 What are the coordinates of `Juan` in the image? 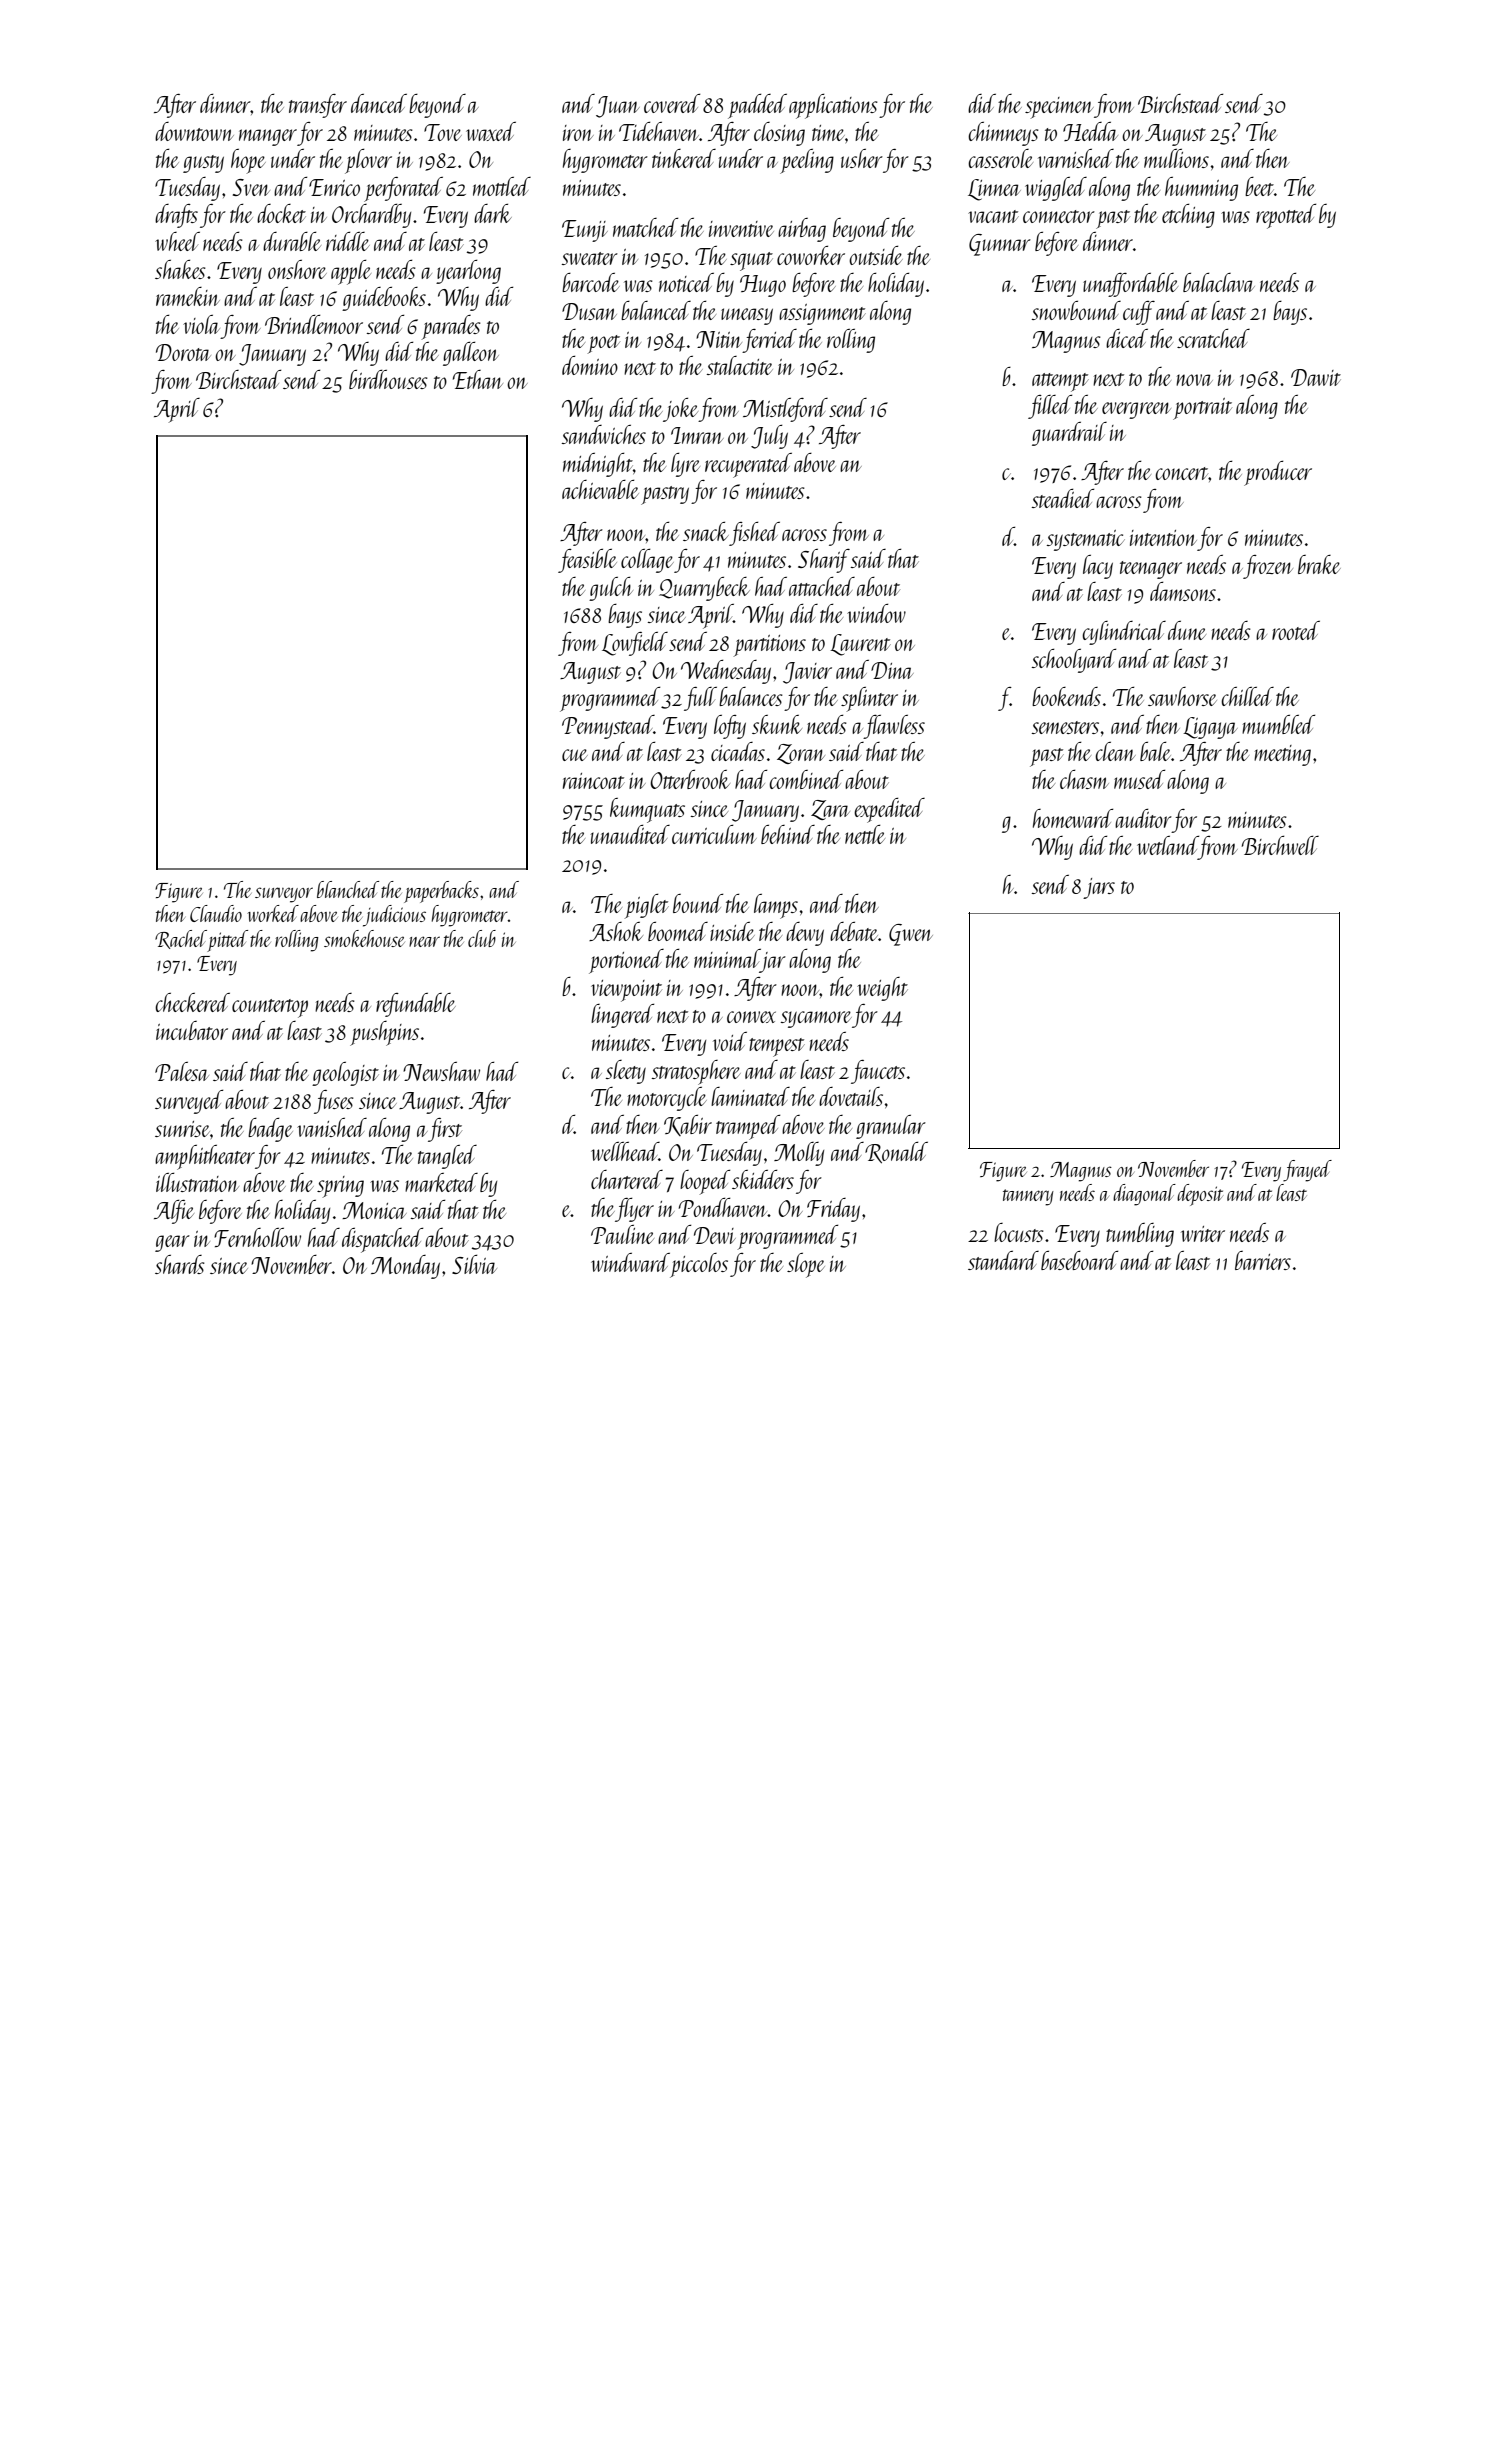 It's located at (618, 107).
